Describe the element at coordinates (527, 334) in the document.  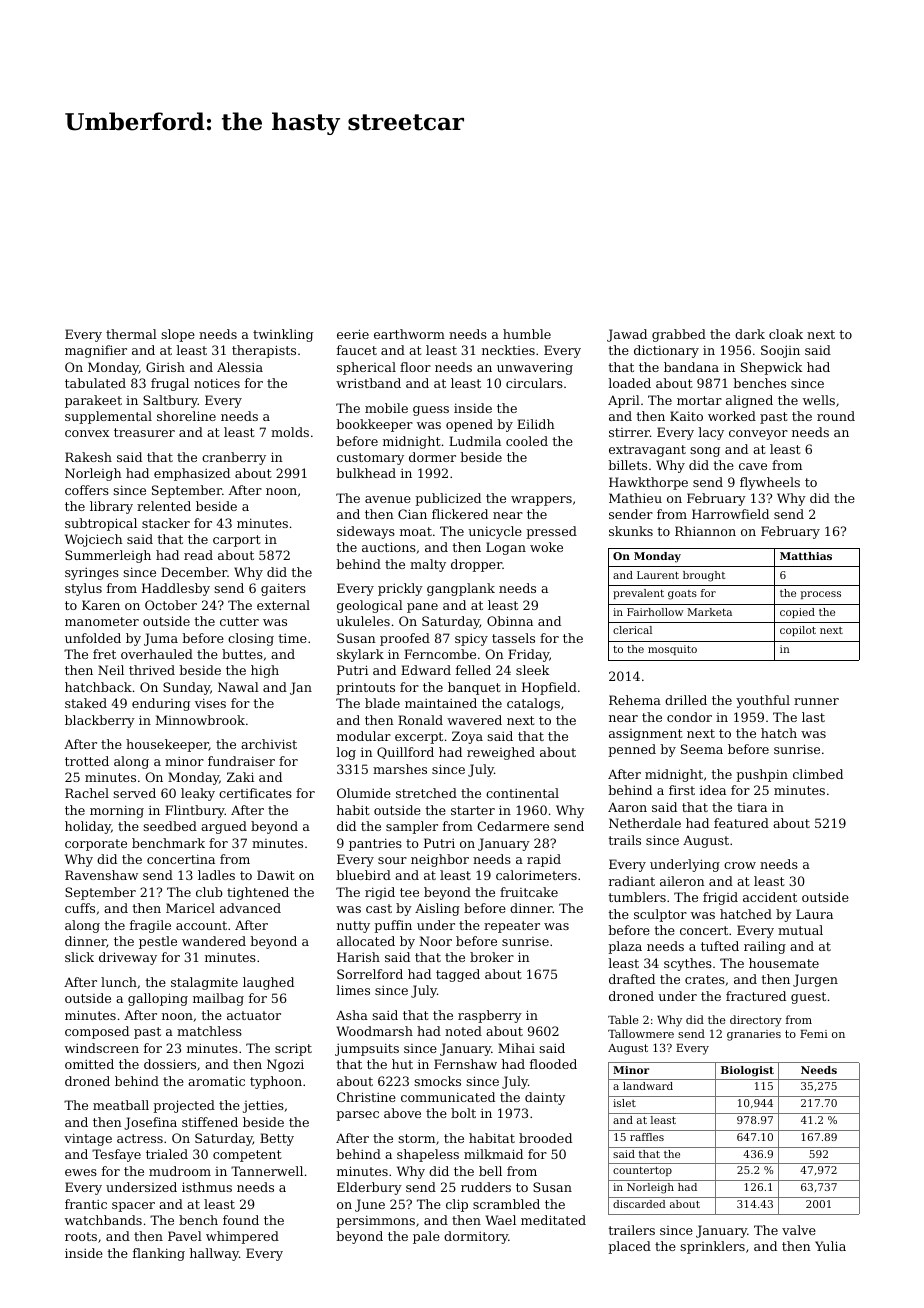
I see `humble` at that location.
